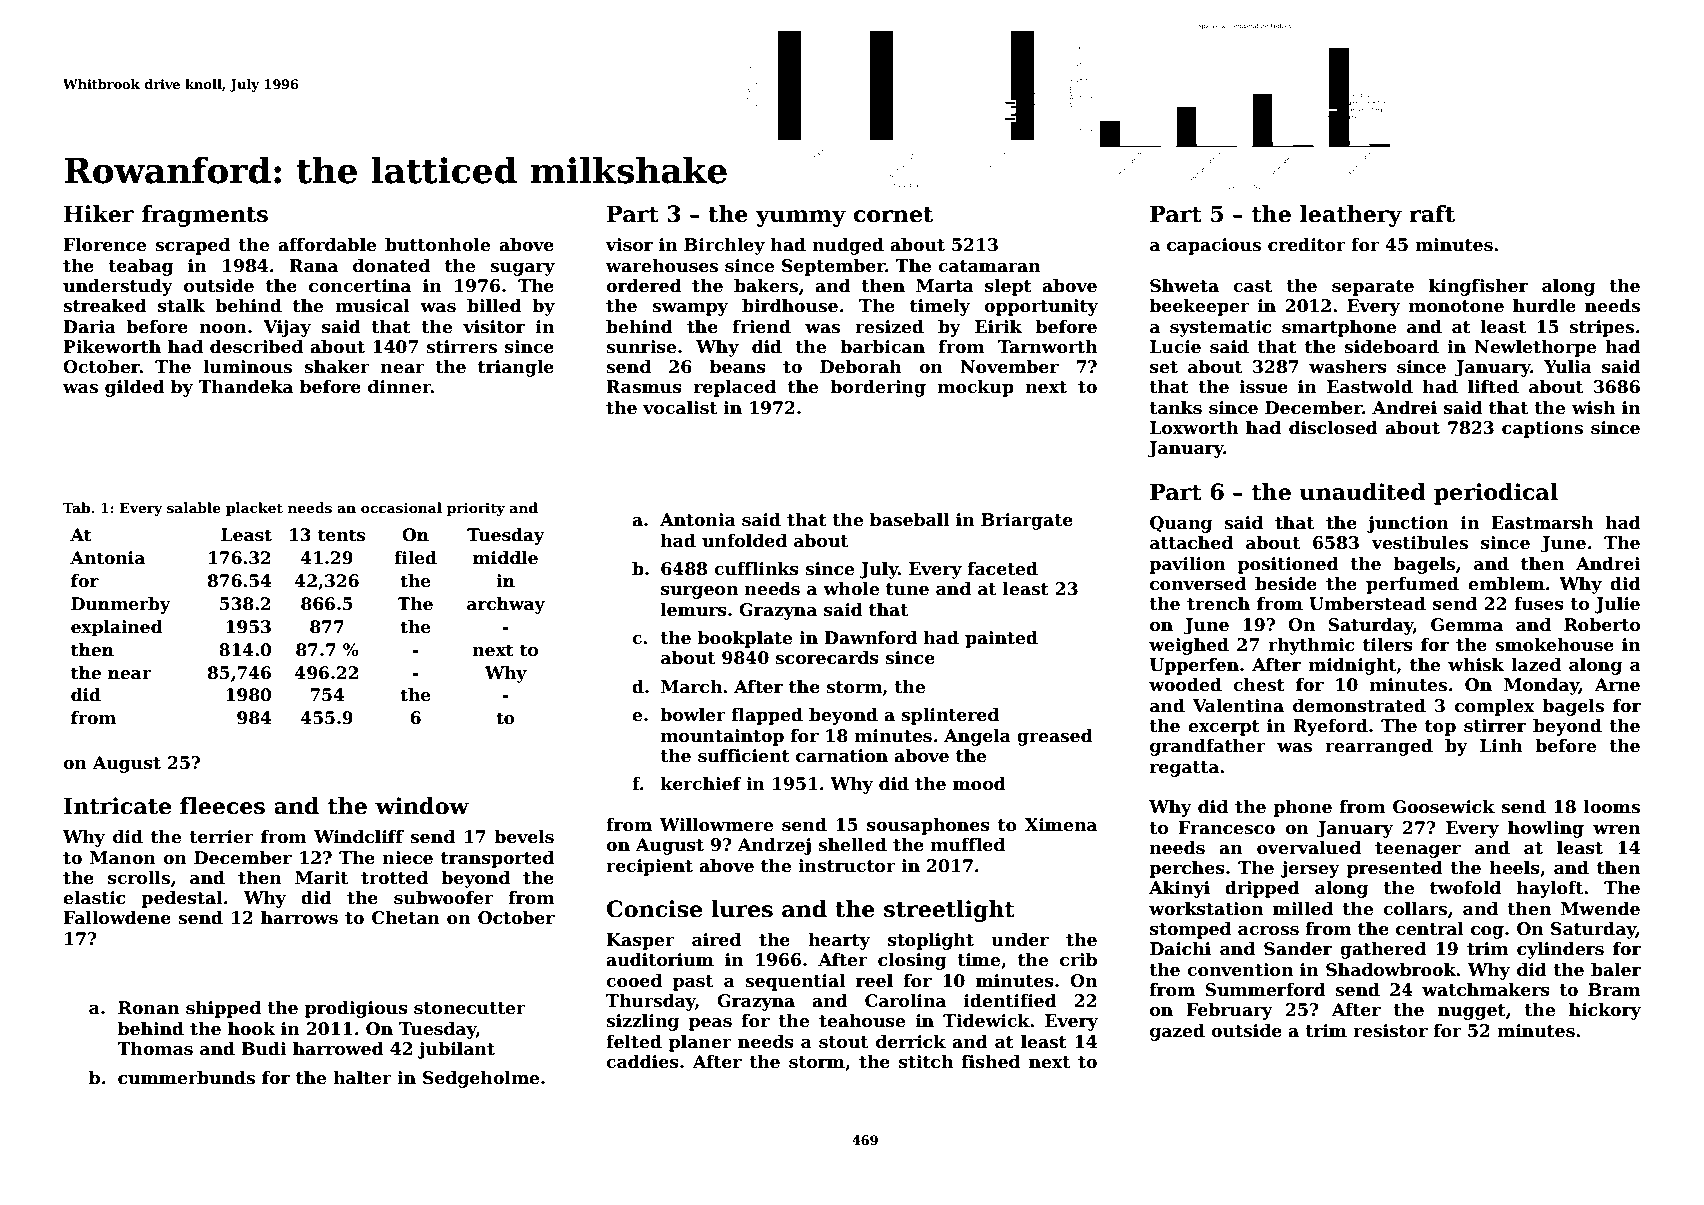  What do you see at coordinates (246, 387) in the page?
I see `Thandeka` at bounding box center [246, 387].
